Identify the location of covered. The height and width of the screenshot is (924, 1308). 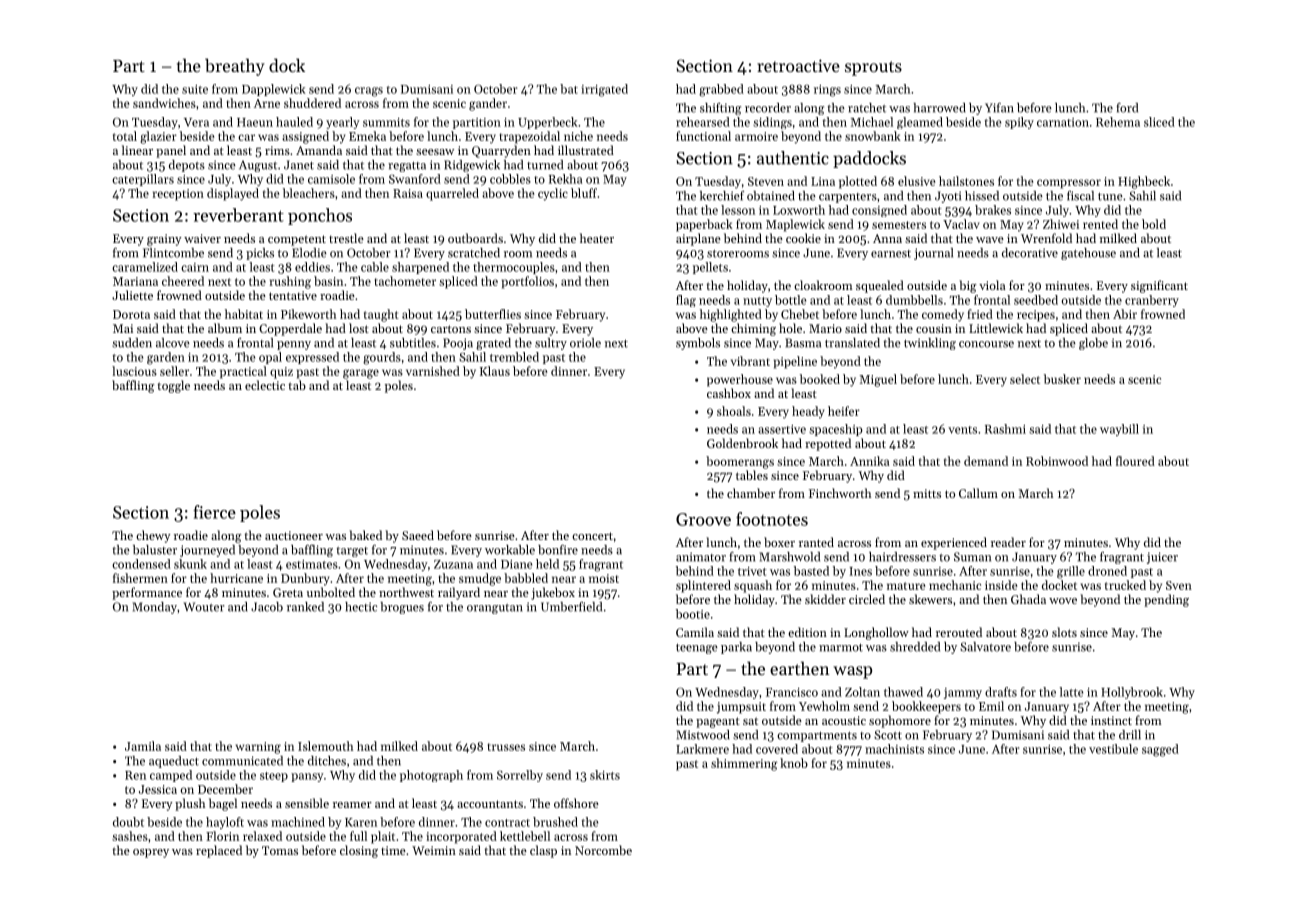
(777, 749).
